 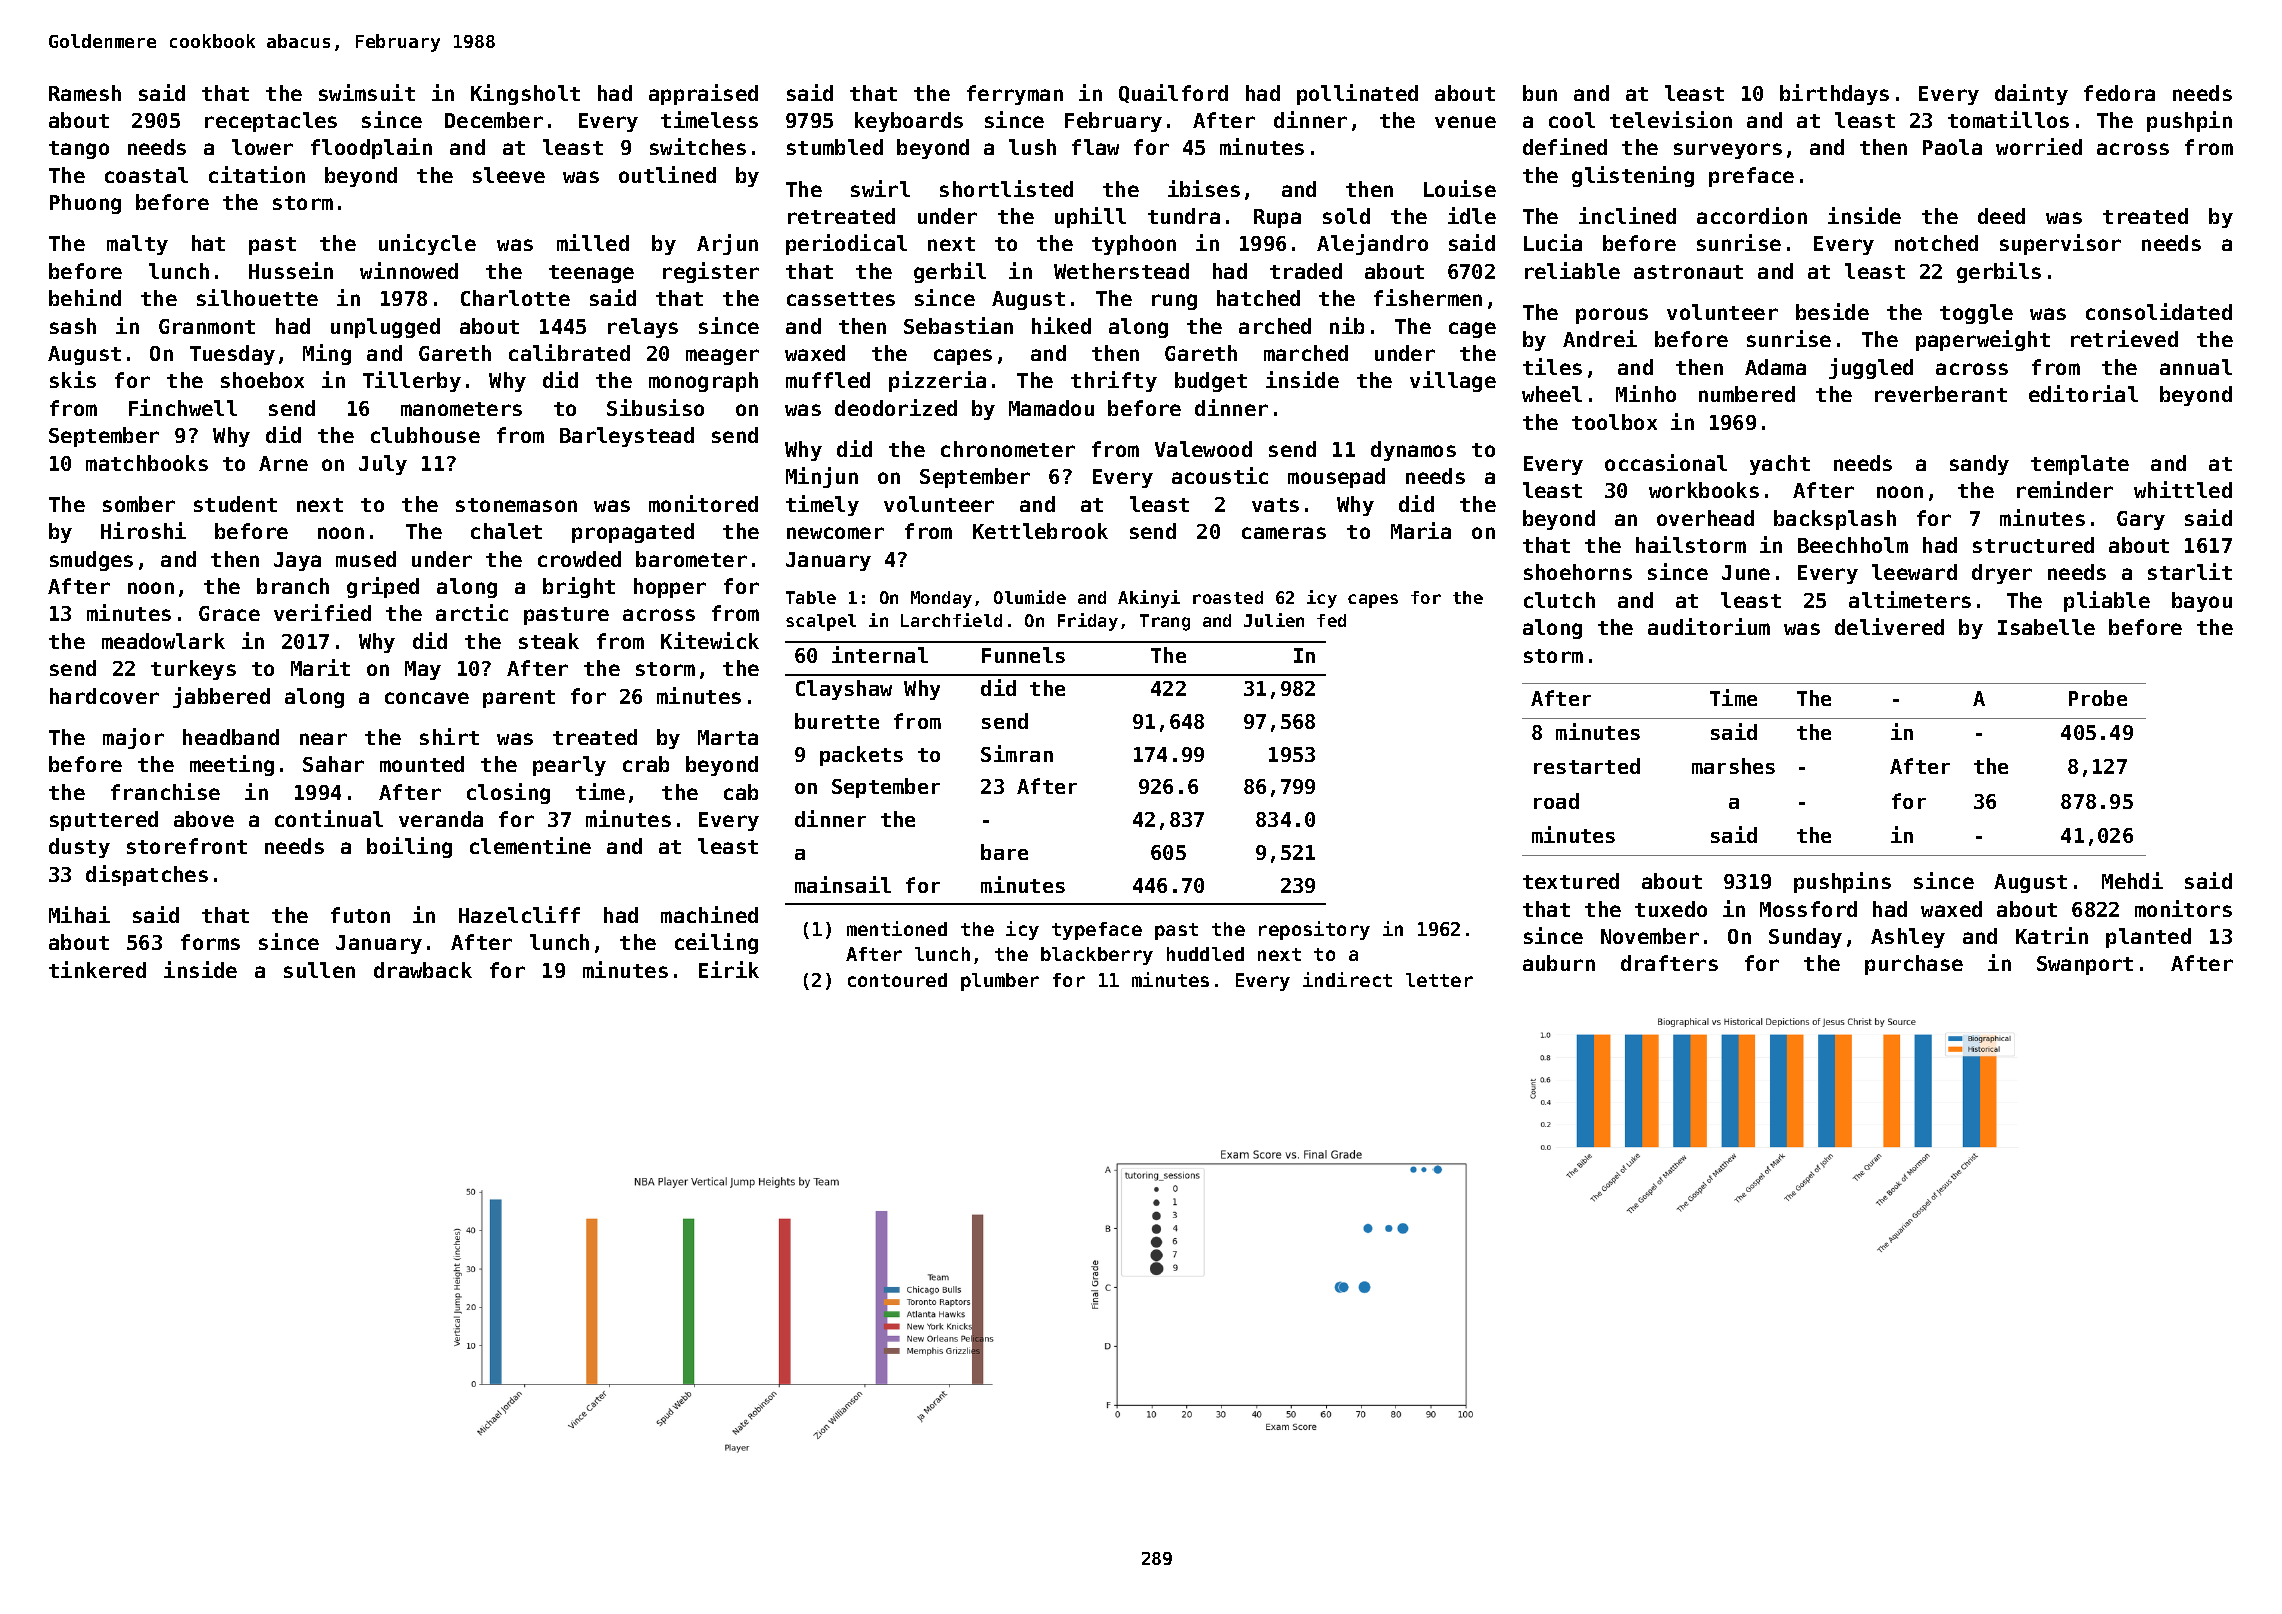 What do you see at coordinates (1173, 93) in the image?
I see `Quailford` at bounding box center [1173, 93].
